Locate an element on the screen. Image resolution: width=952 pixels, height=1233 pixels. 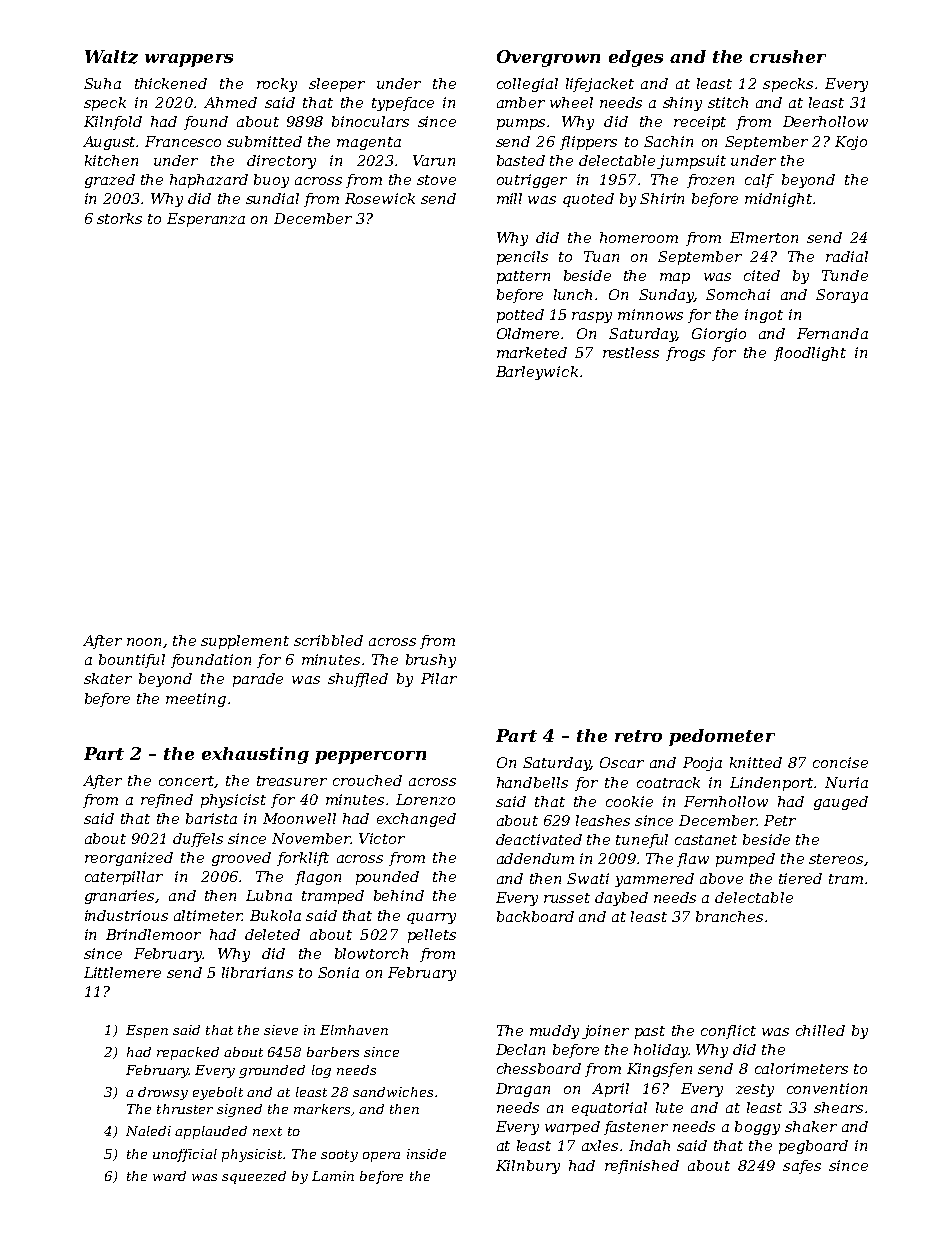
parade is located at coordinates (258, 680).
